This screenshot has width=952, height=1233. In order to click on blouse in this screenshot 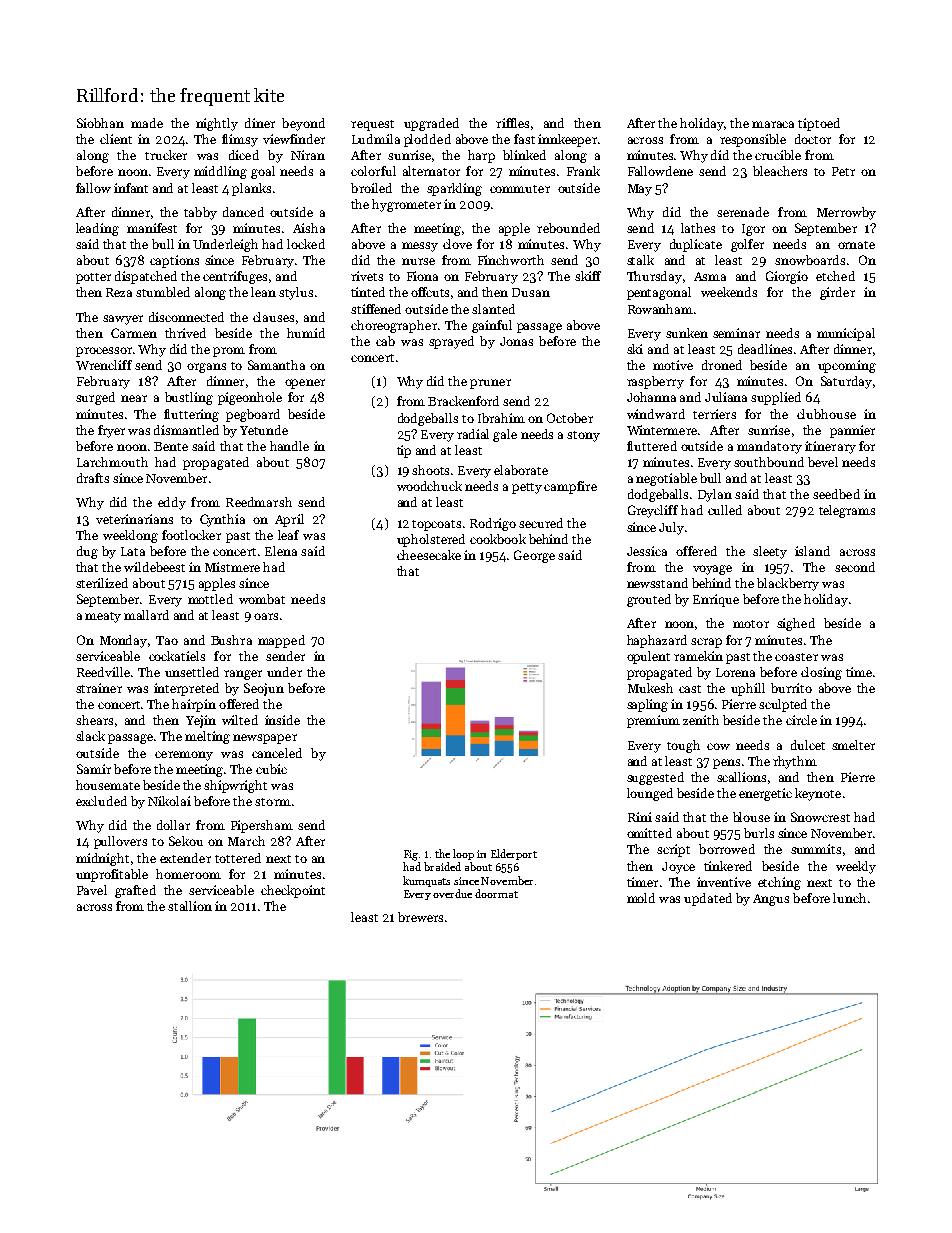, I will do `click(751, 817)`.
